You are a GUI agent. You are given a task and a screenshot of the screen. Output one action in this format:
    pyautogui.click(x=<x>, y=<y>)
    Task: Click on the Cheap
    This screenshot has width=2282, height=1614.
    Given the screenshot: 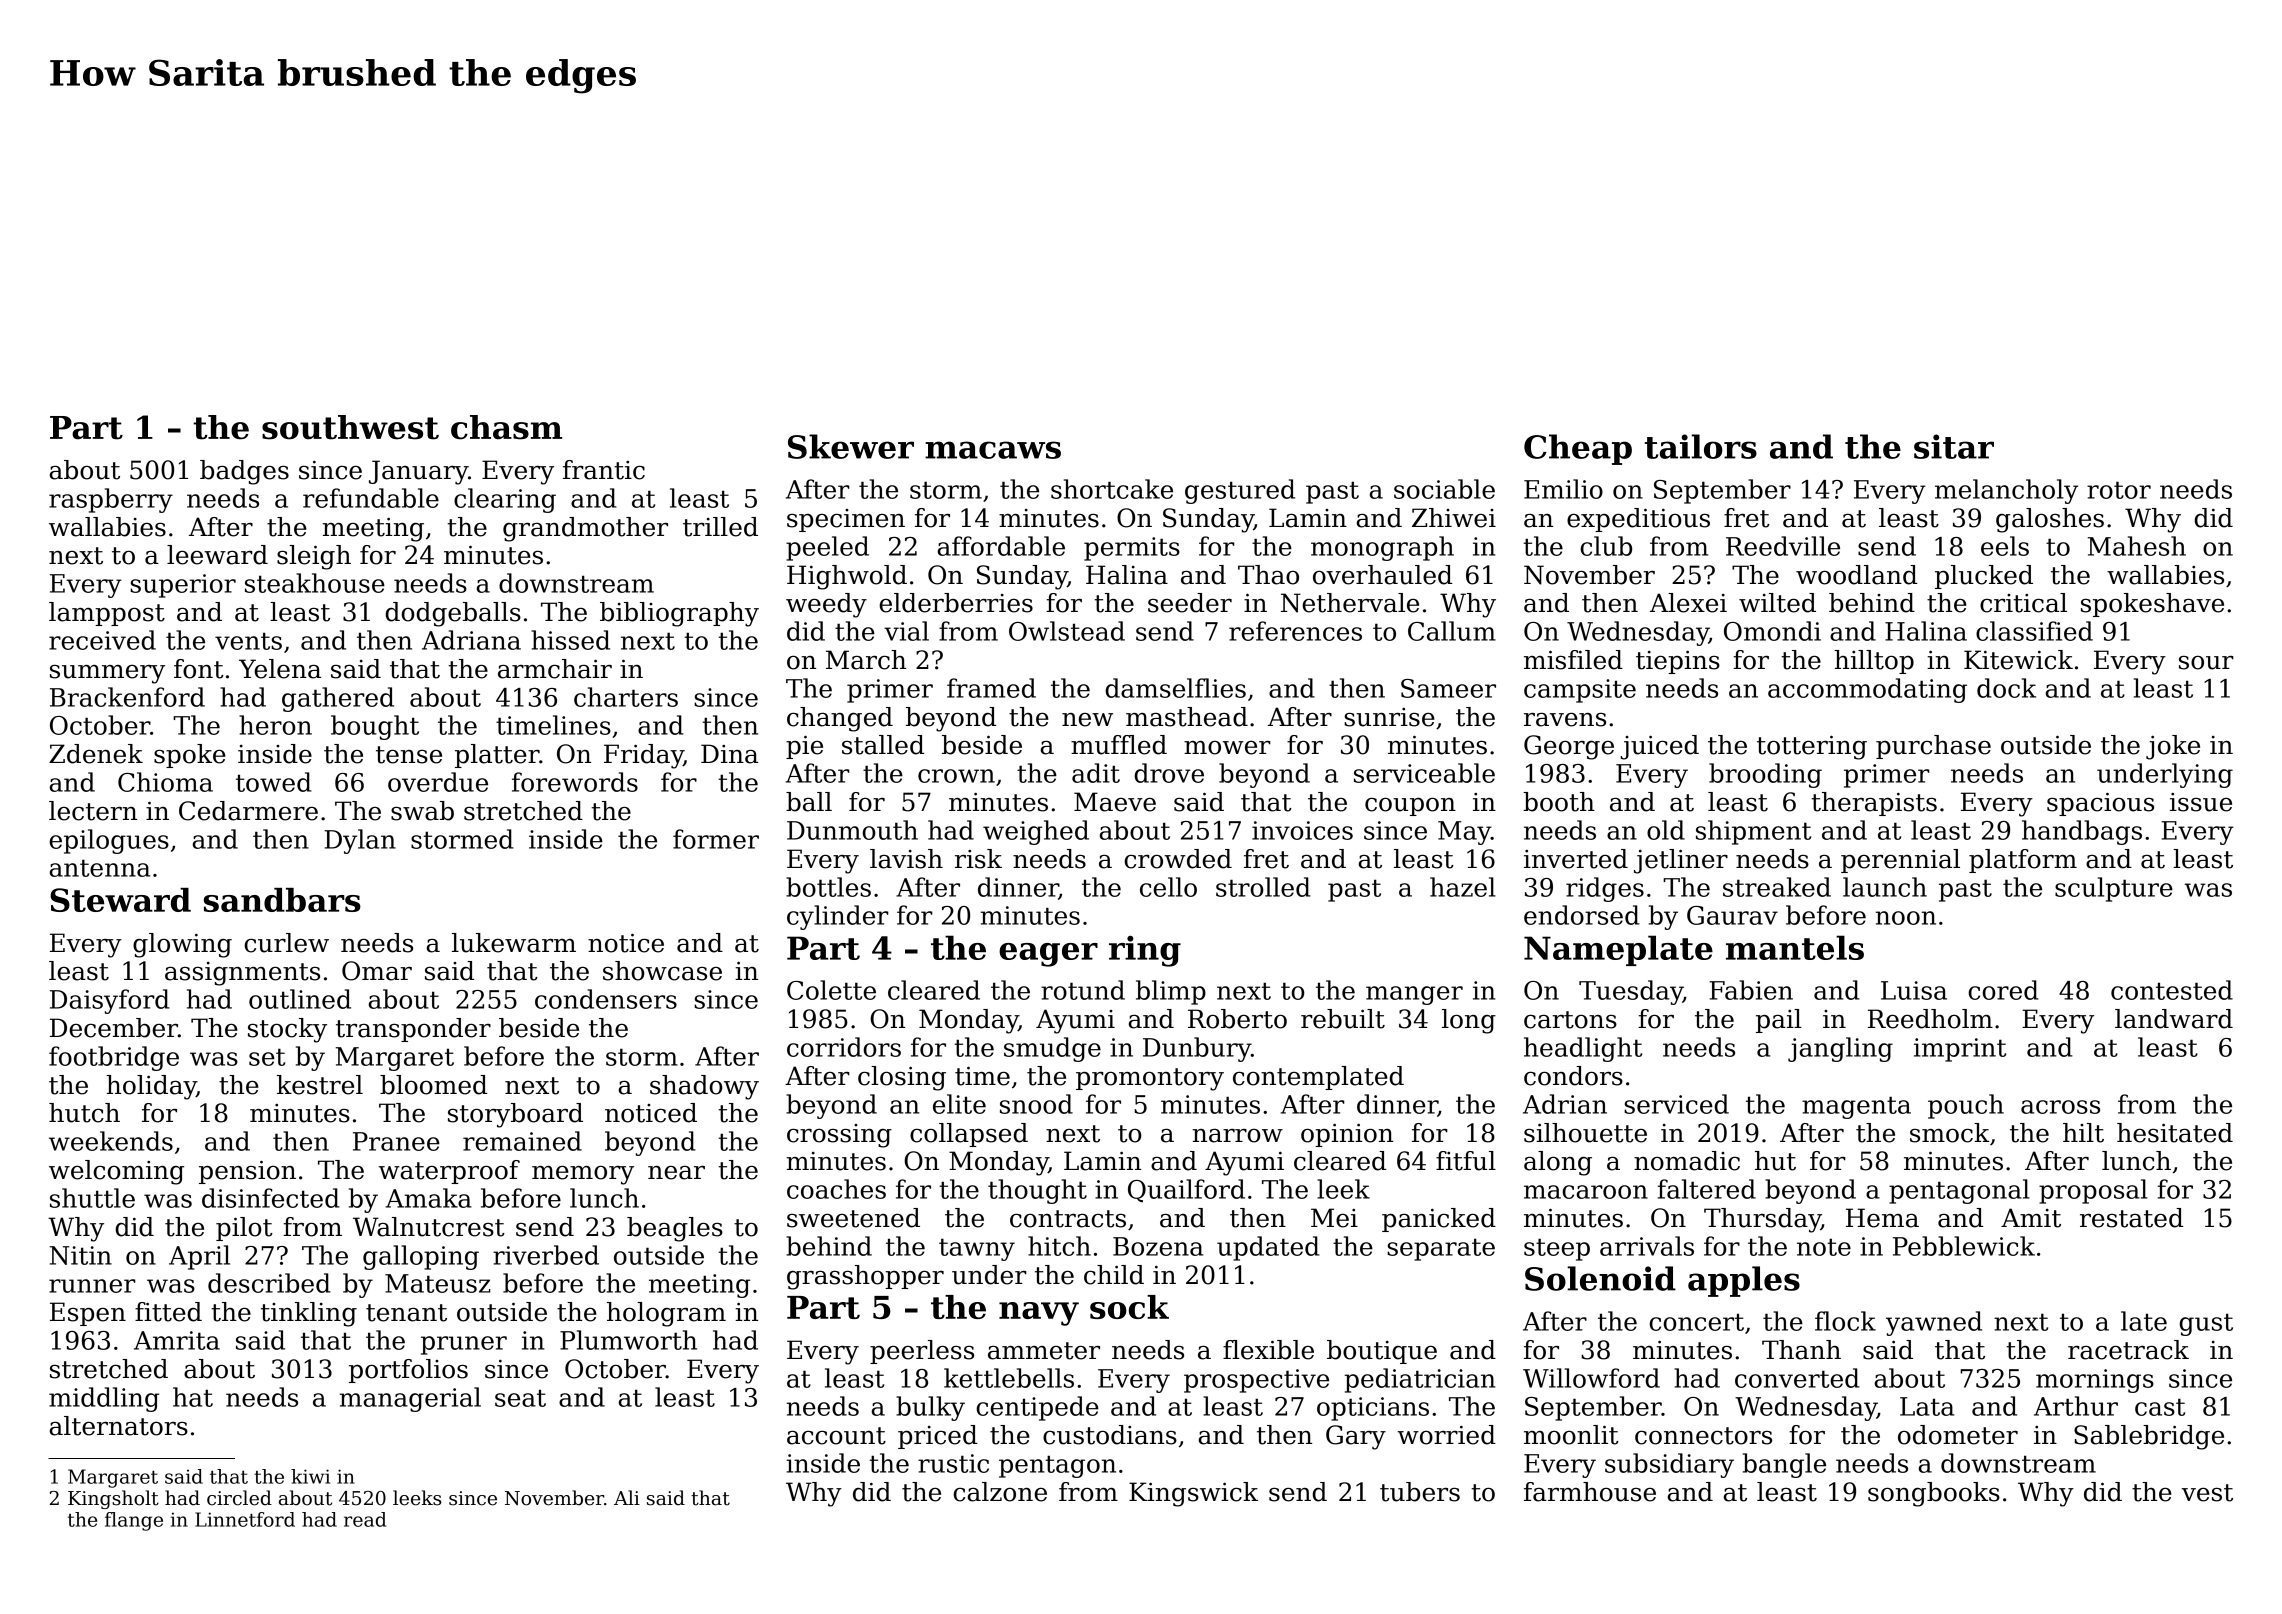 What is the action you would take?
    pyautogui.click(x=1578, y=449)
